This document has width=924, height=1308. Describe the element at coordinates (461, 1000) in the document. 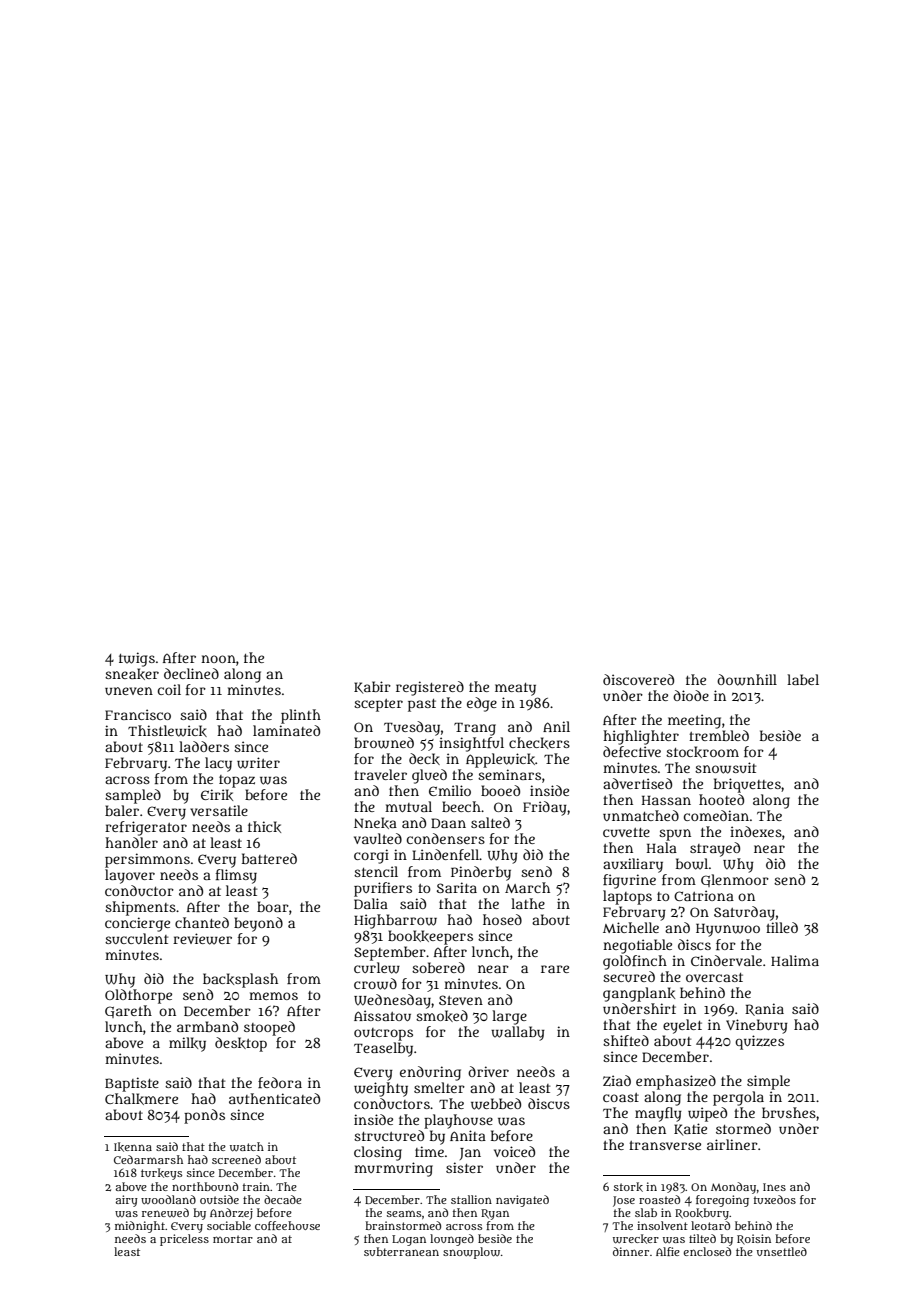

I see `Steven` at that location.
